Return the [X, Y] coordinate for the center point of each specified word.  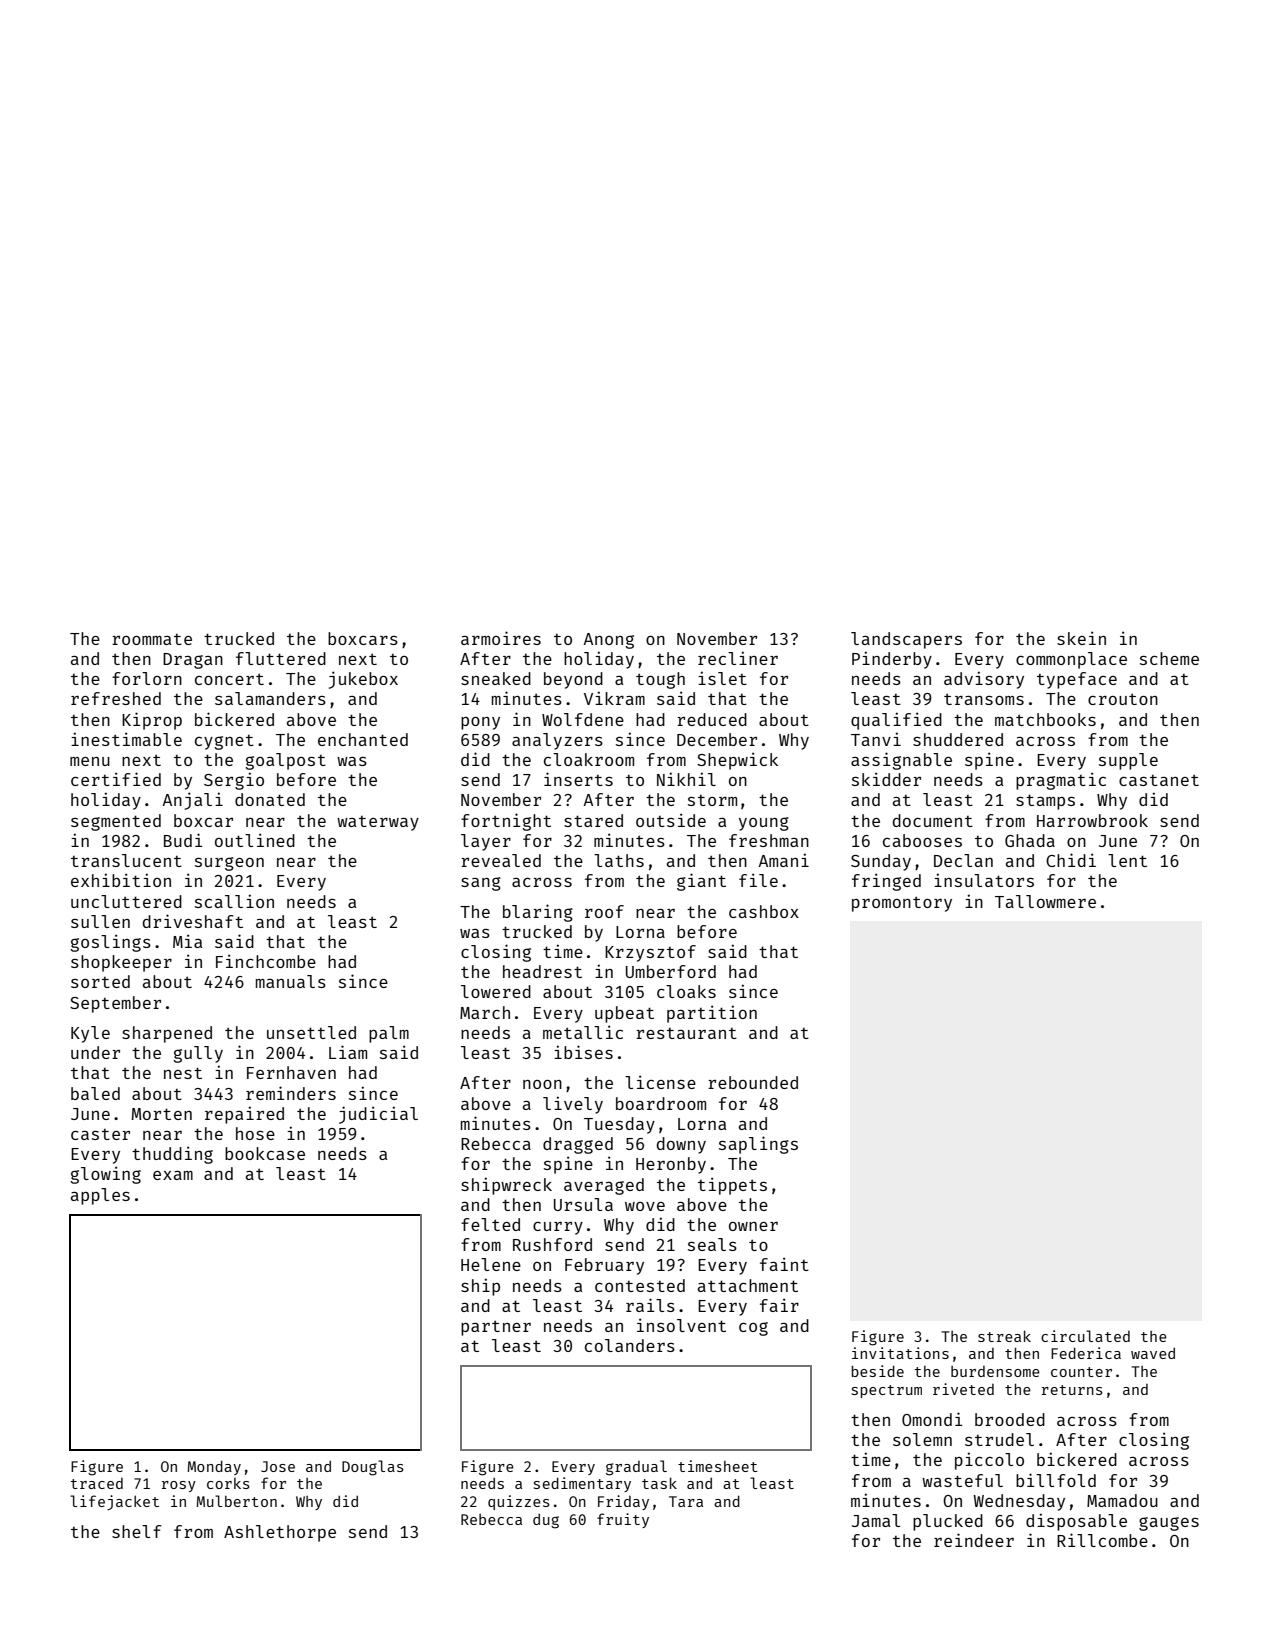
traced [97, 1483]
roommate [152, 639]
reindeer [974, 1540]
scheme [1169, 658]
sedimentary [582, 1484]
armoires [501, 638]
